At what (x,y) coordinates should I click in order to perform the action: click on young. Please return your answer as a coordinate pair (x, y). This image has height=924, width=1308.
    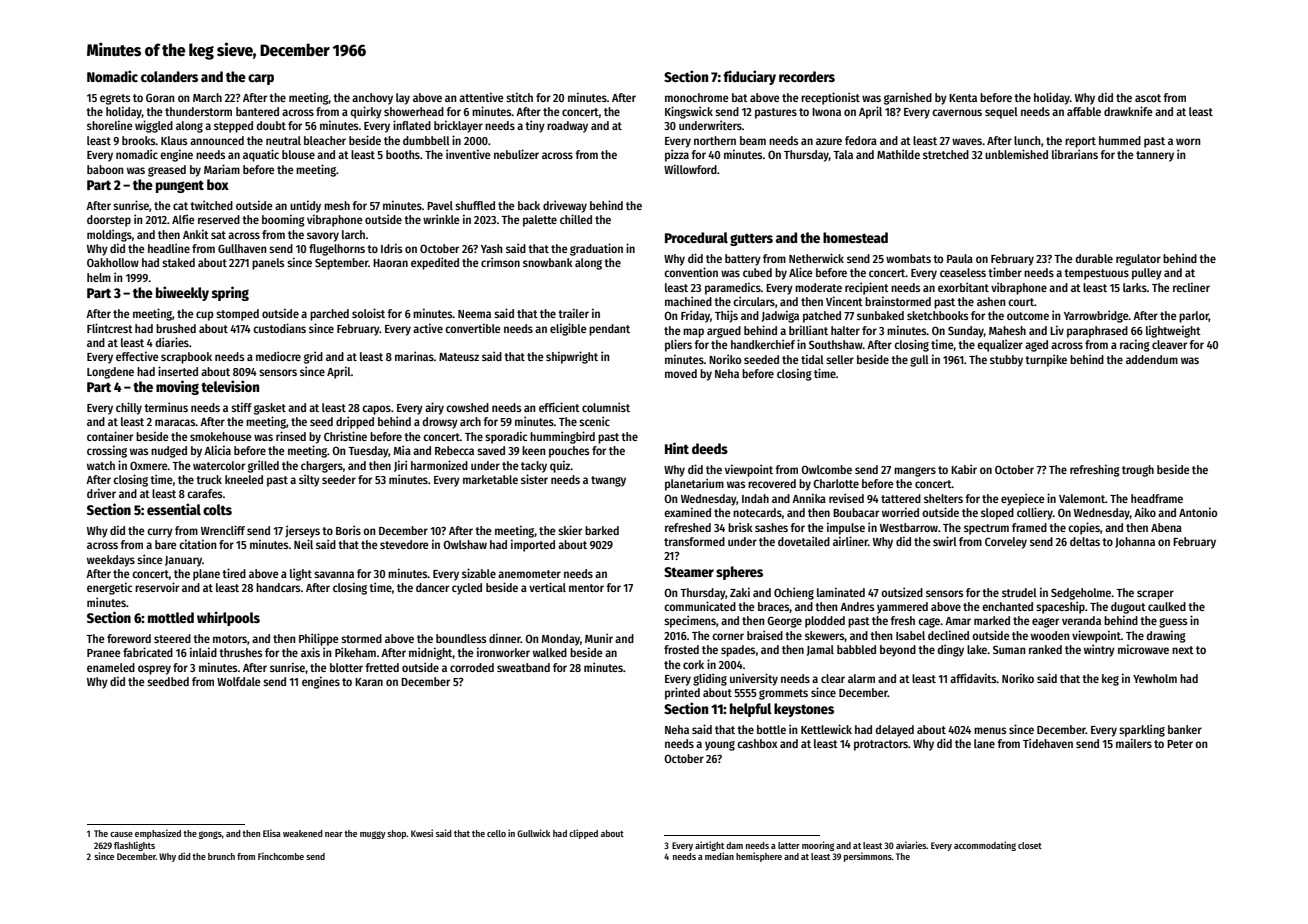
    Looking at the image, I should click on (720, 746).
